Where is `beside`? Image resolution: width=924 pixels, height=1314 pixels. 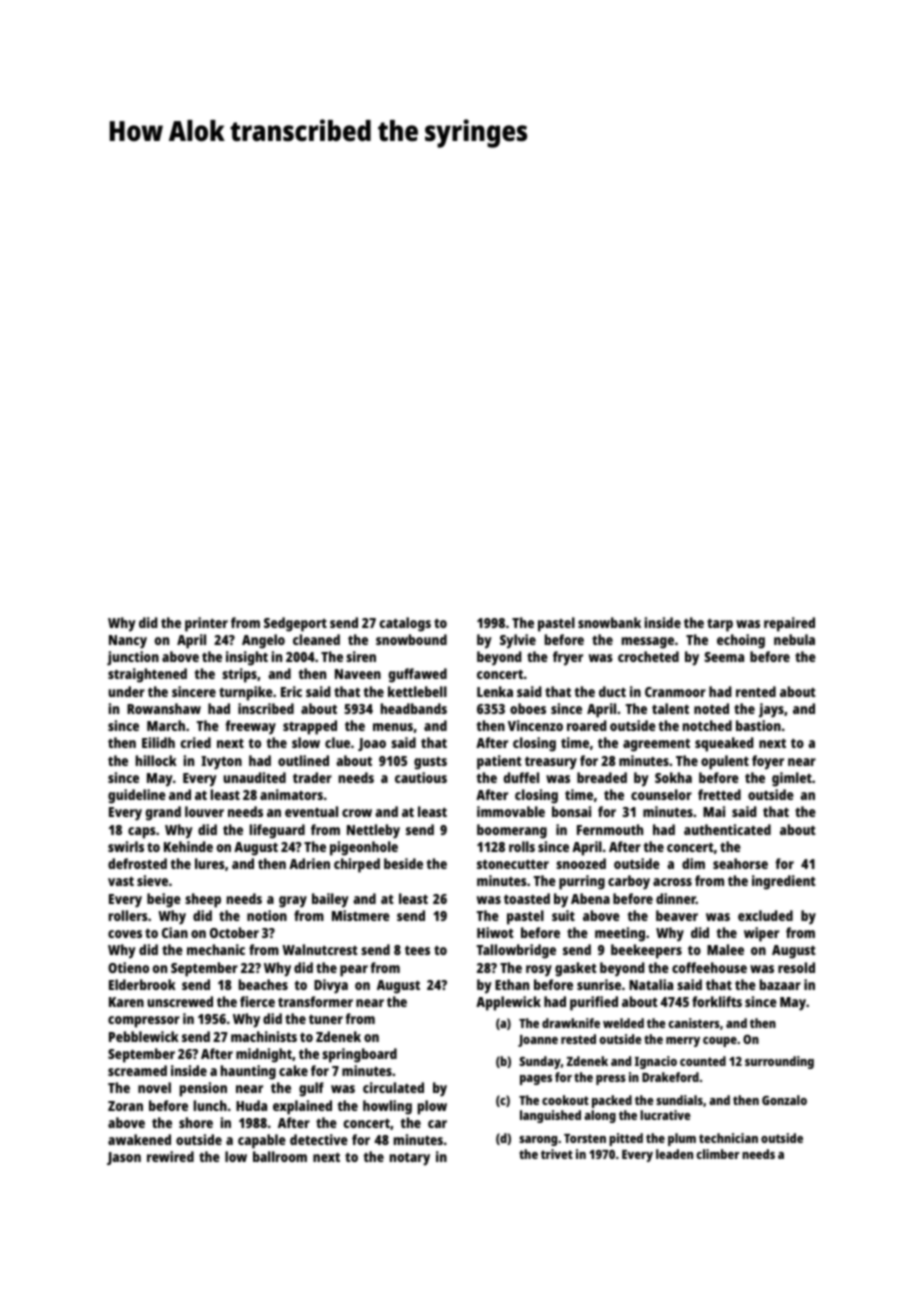 beside is located at coordinates (403, 863).
